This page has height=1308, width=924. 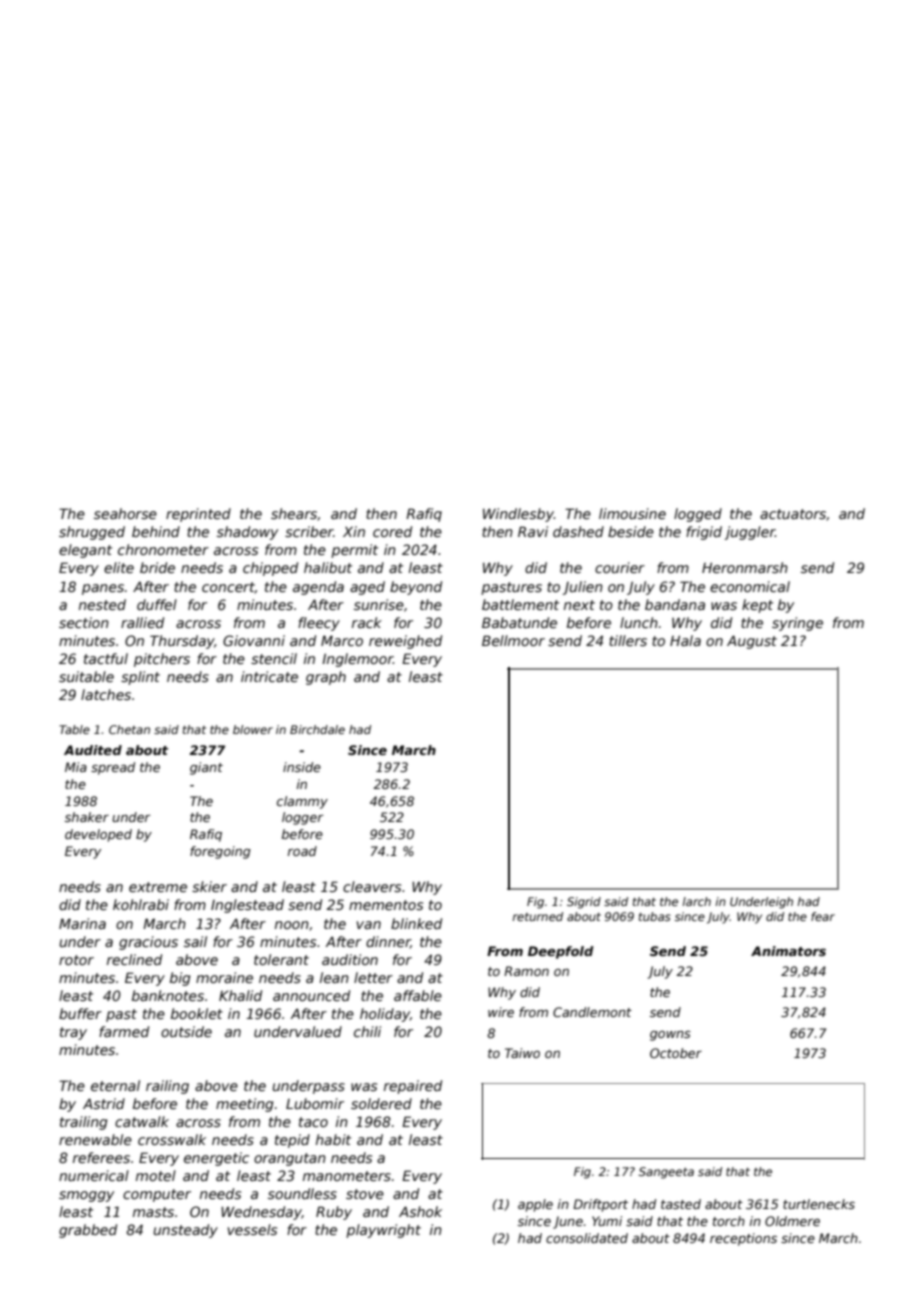 What do you see at coordinates (103, 589) in the page?
I see `panes` at bounding box center [103, 589].
